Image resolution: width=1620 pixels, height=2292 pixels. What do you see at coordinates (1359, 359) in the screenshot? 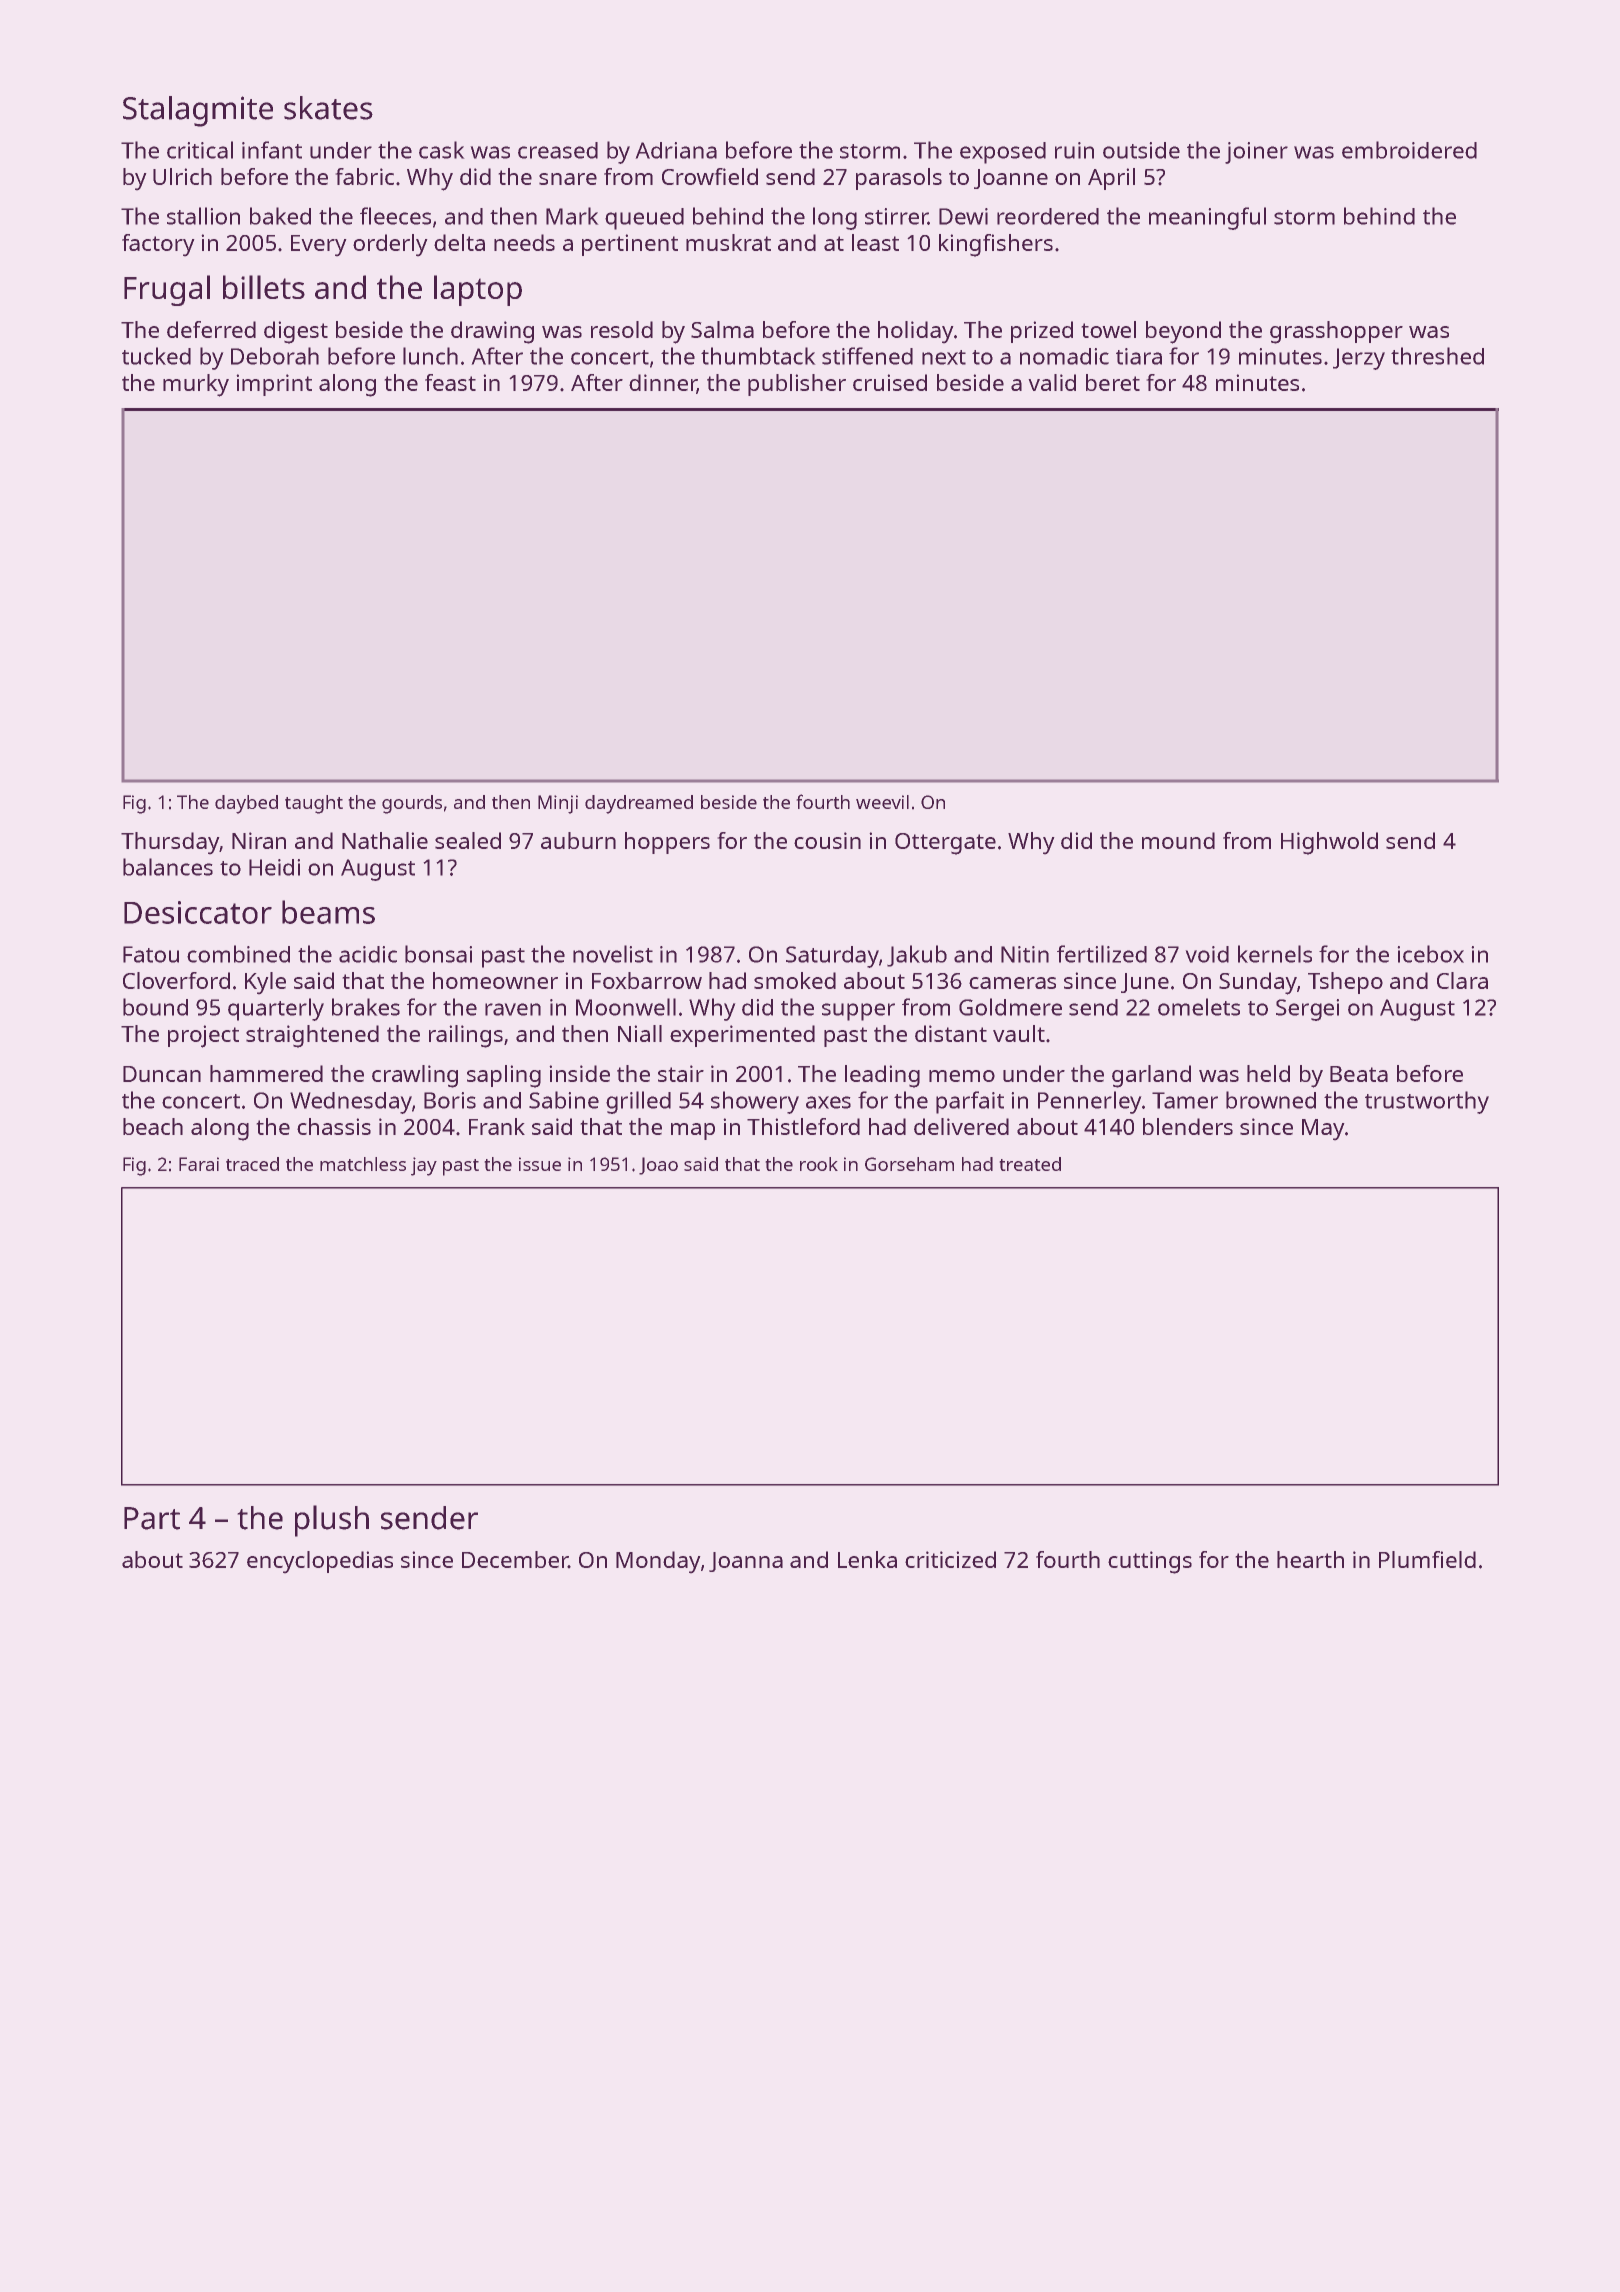
I see `Jerzy` at bounding box center [1359, 359].
